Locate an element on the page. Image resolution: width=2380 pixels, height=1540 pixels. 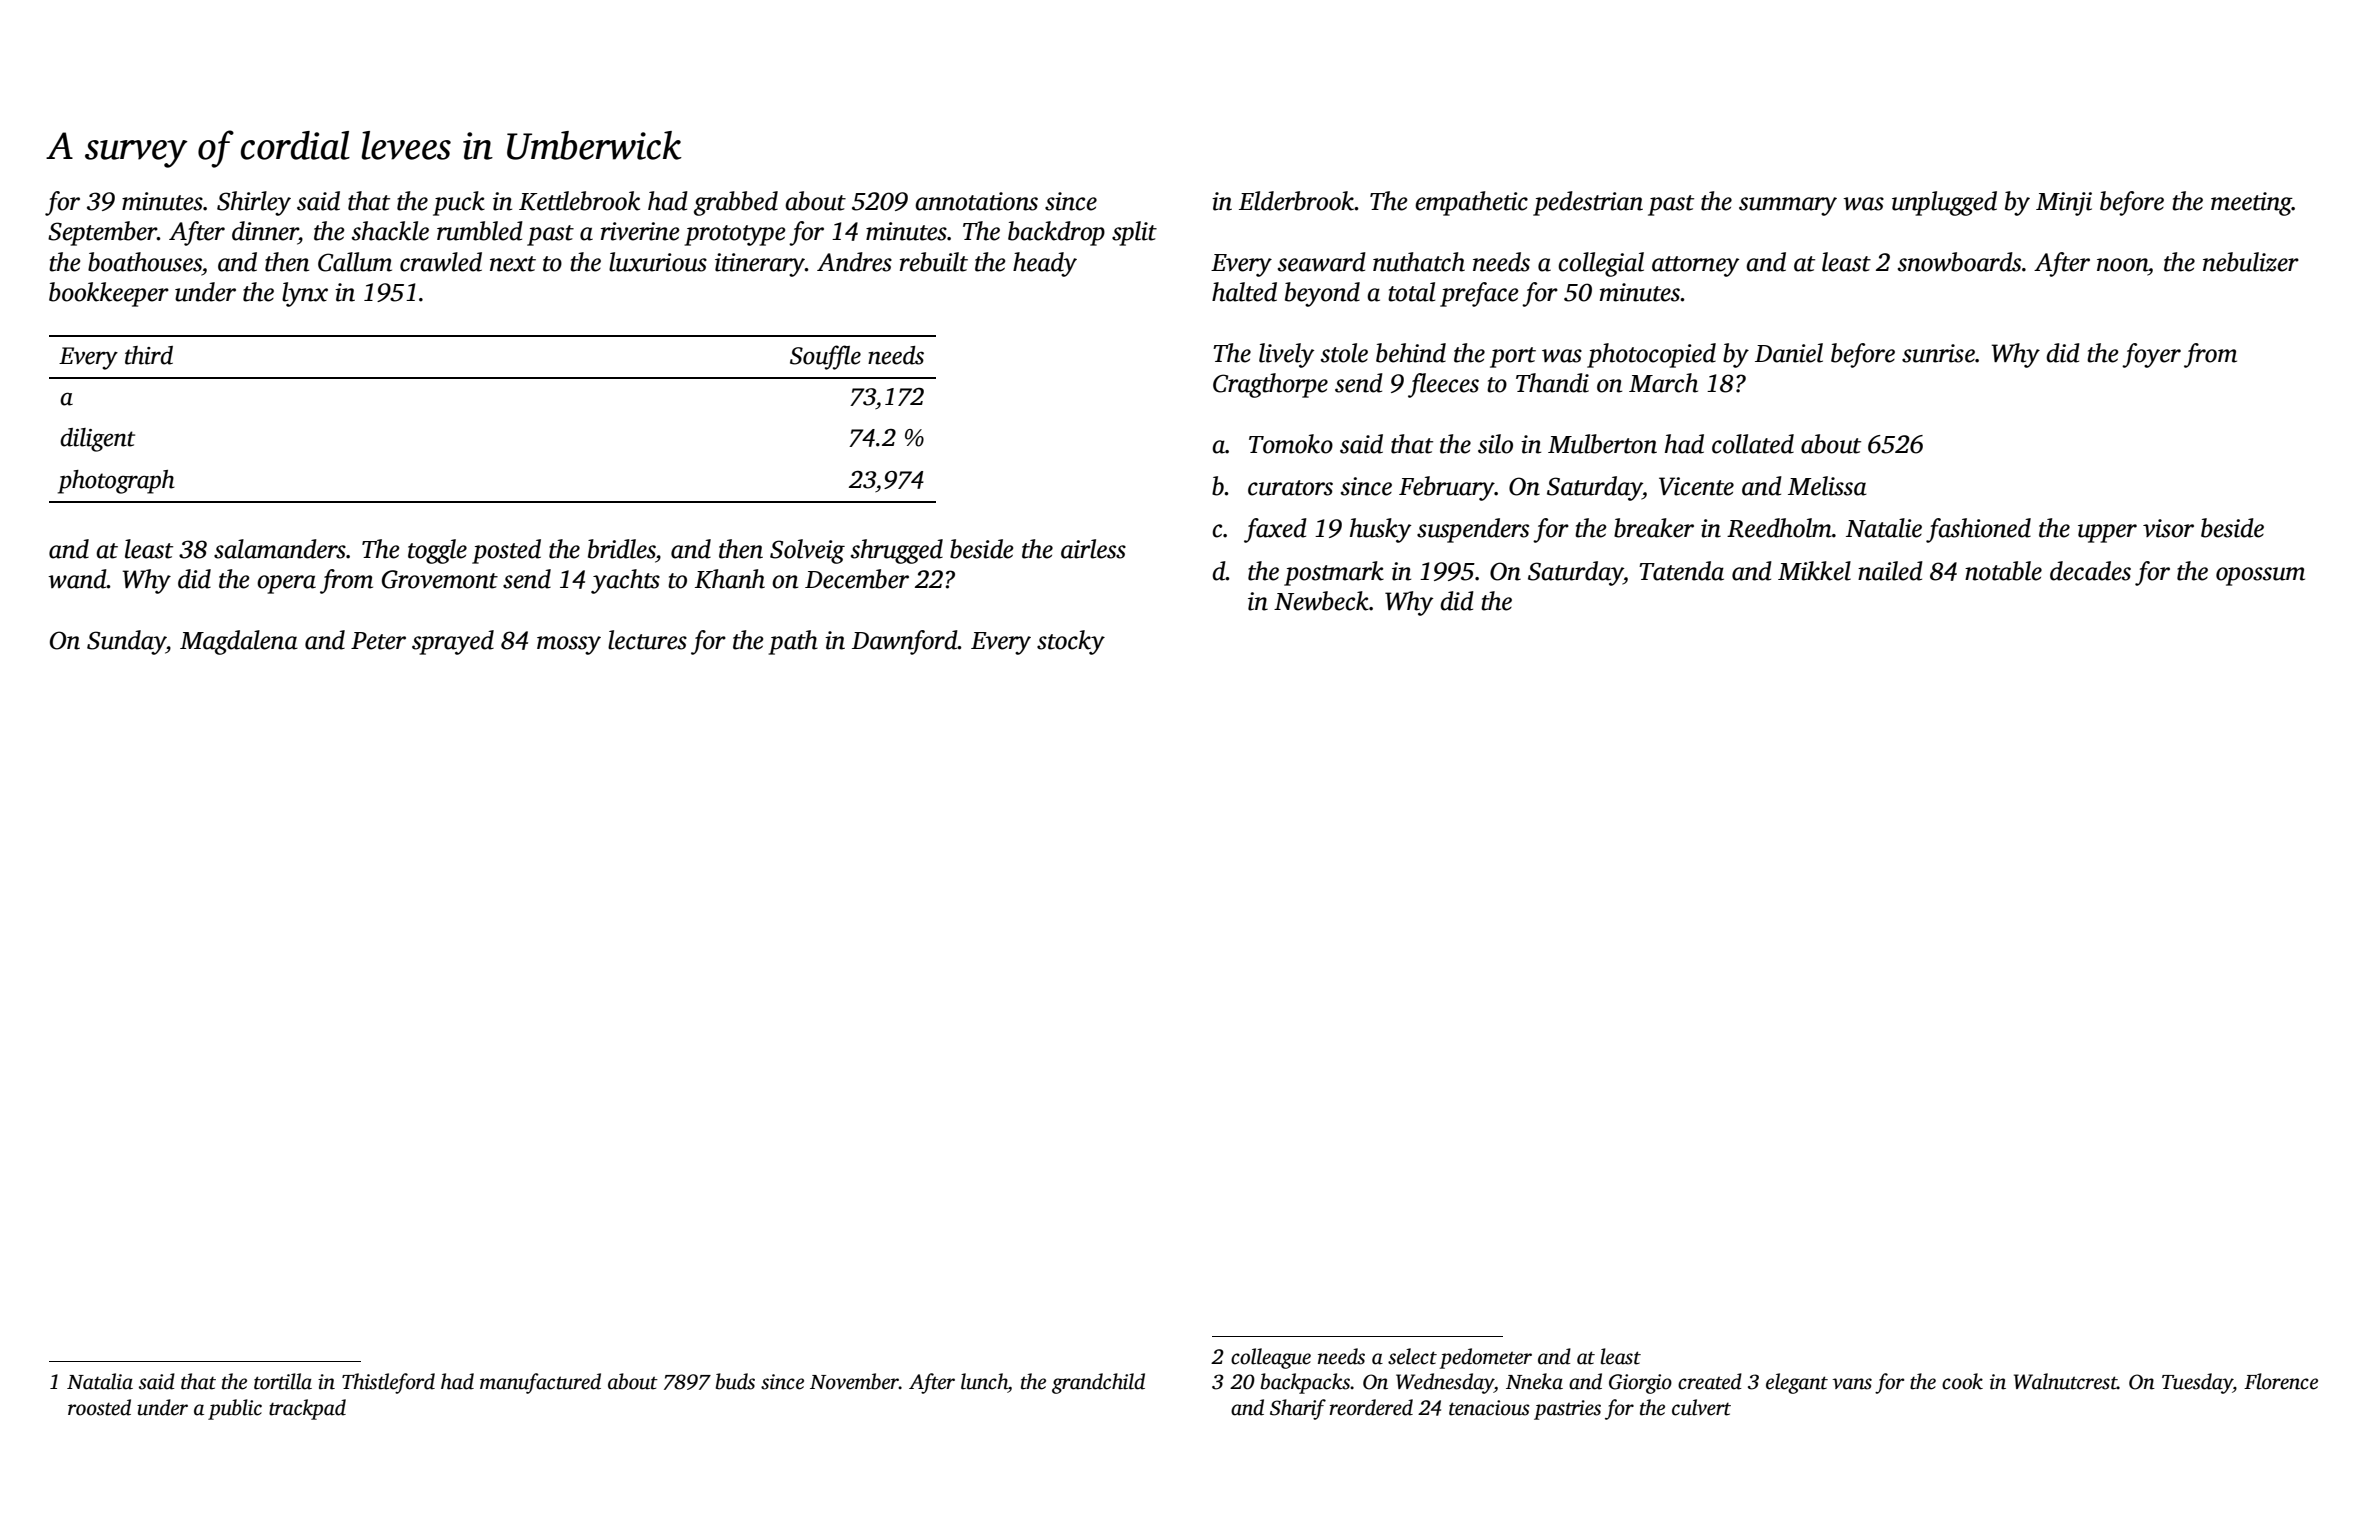
Magdalena is located at coordinates (239, 642).
